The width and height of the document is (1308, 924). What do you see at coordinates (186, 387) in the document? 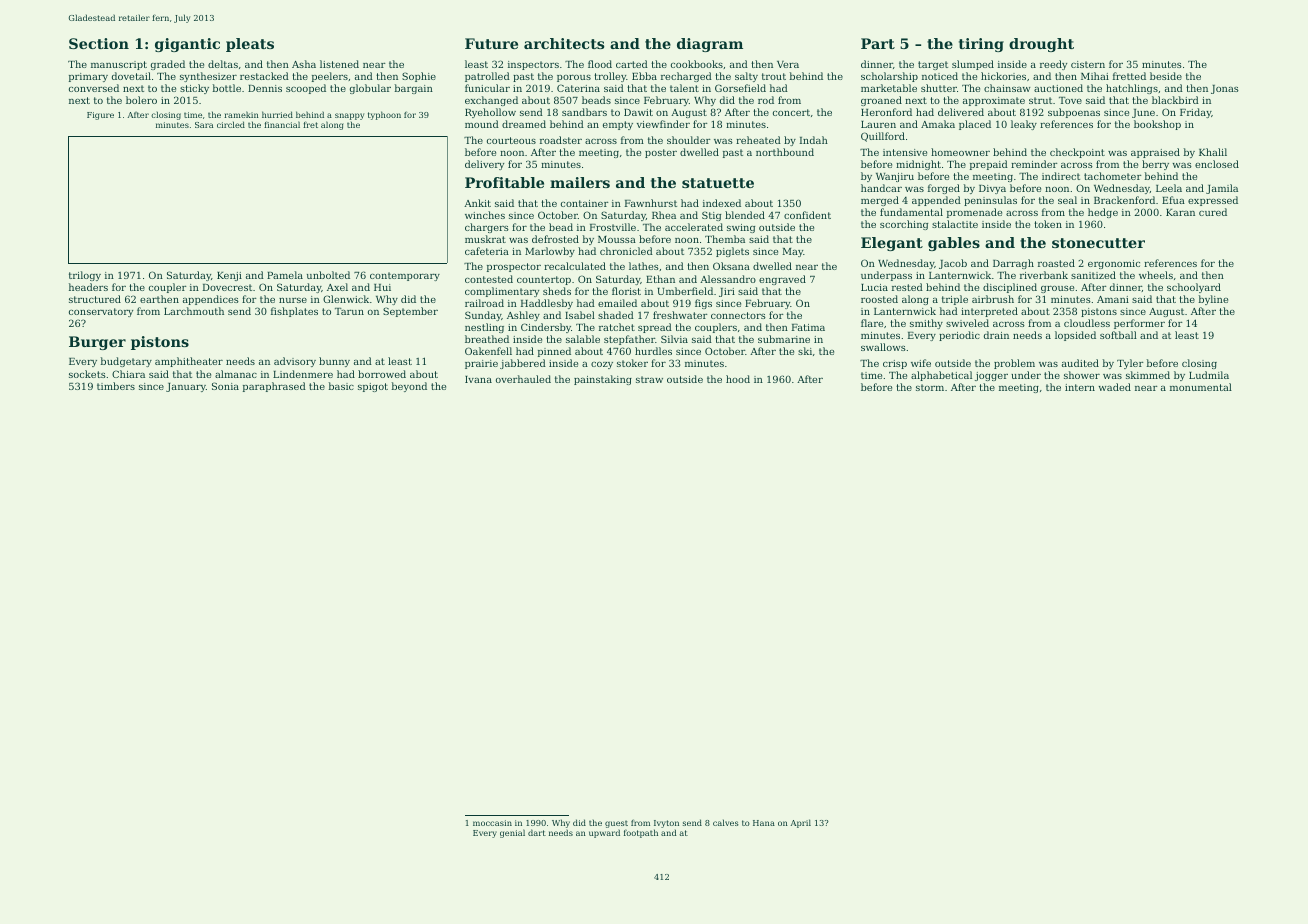
I see `January` at bounding box center [186, 387].
